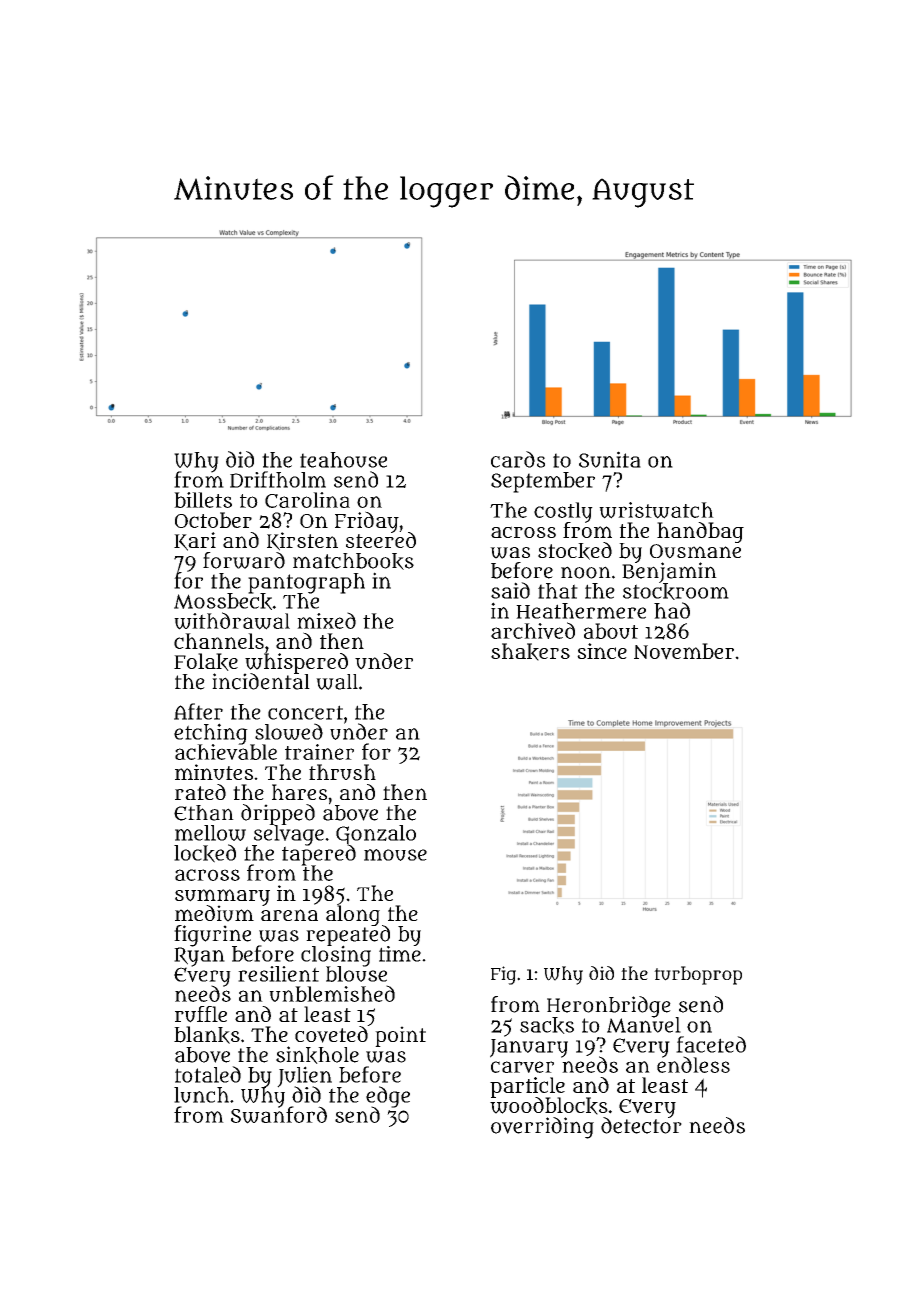 The width and height of the screenshot is (924, 1311). I want to click on tapered, so click(319, 855).
